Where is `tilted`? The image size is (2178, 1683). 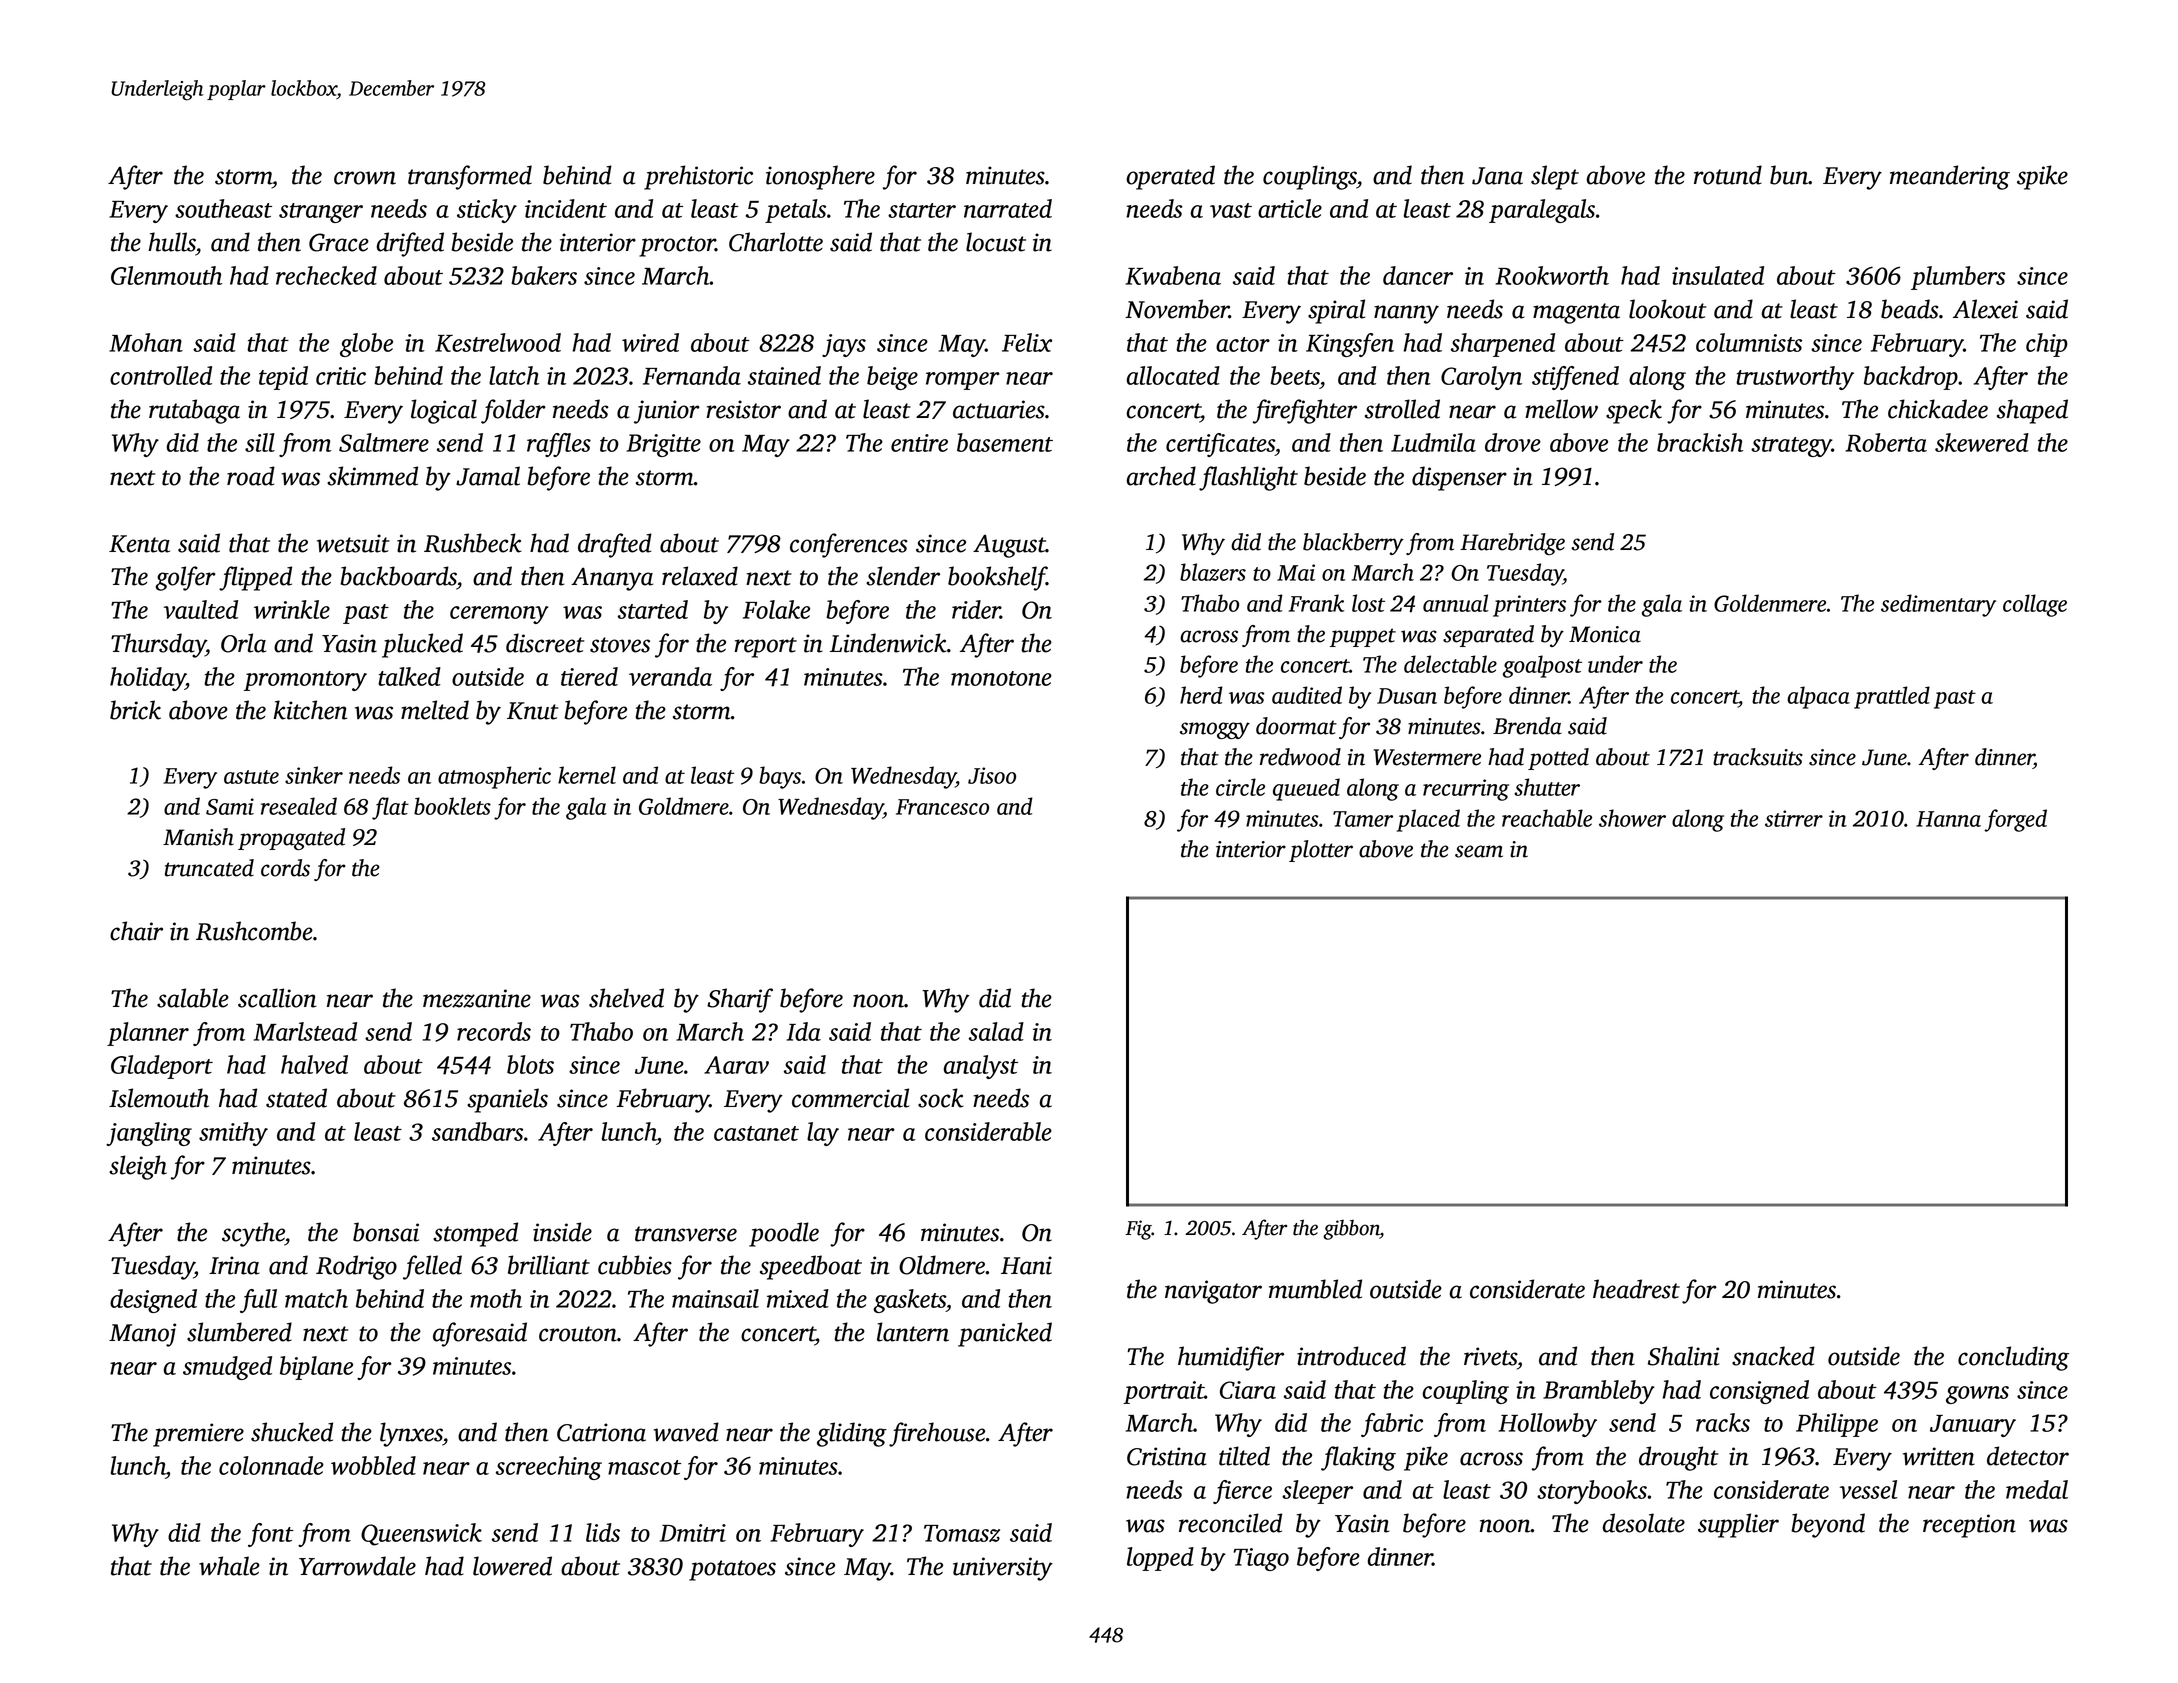
tilted is located at coordinates (1244, 1456).
